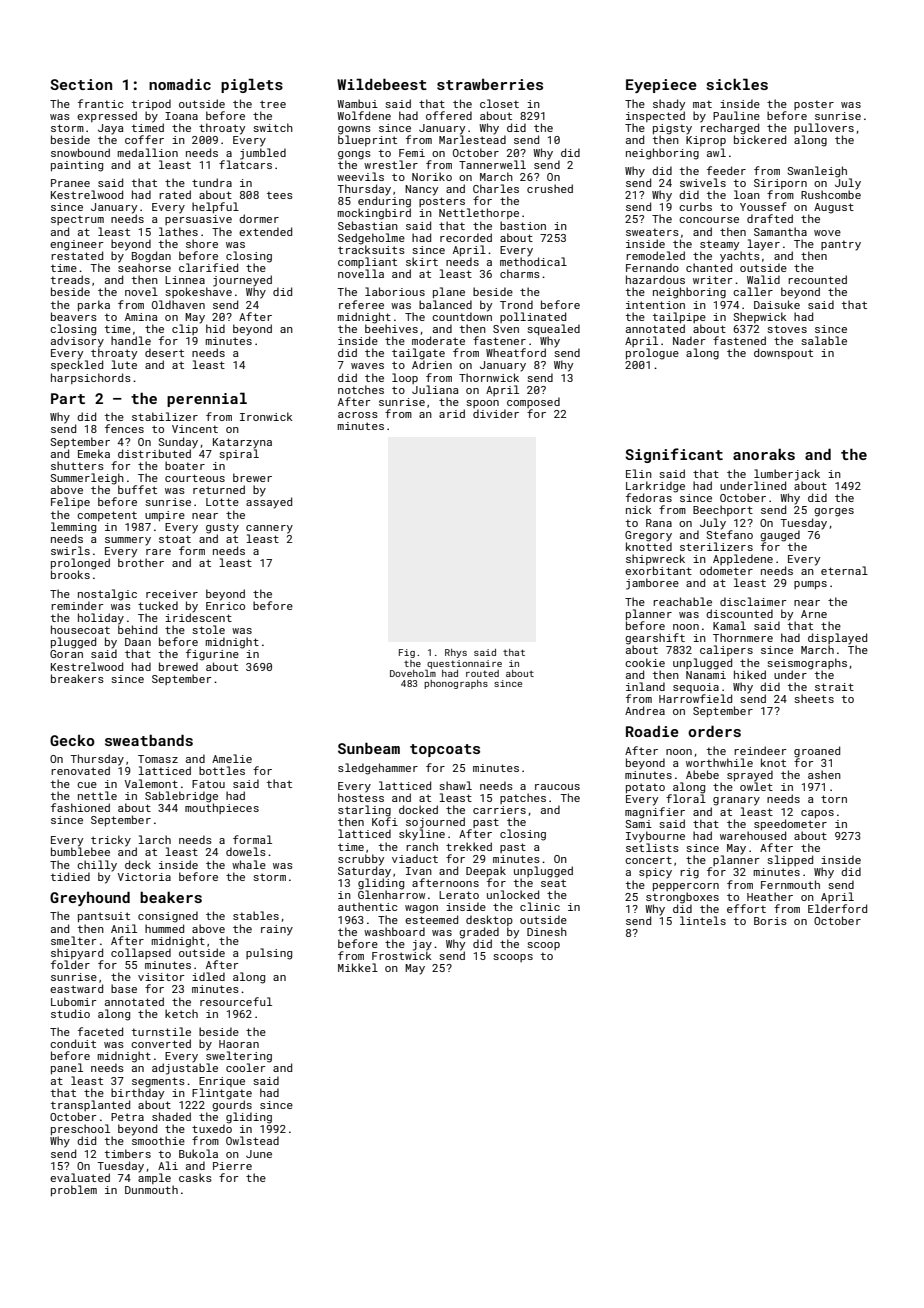 The height and width of the image is (1308, 924). I want to click on nomadic, so click(180, 84).
